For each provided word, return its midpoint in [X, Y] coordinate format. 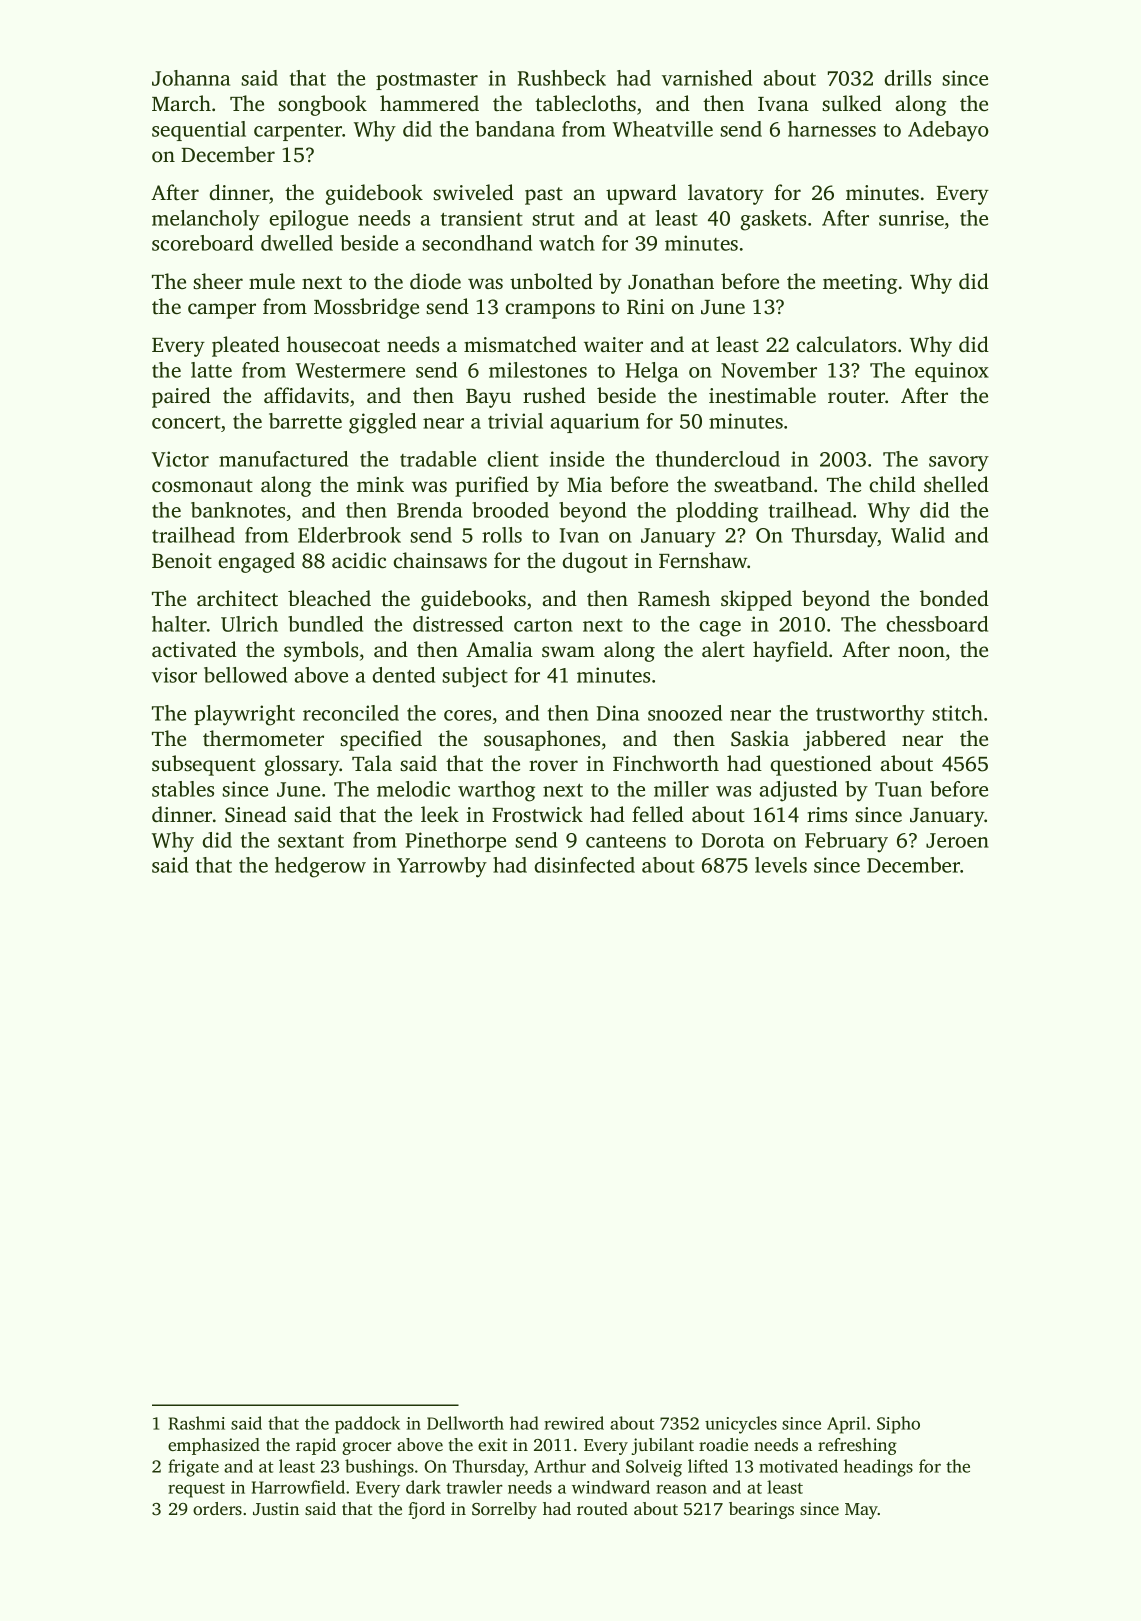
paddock [367, 1425]
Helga [652, 372]
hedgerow [320, 867]
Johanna [191, 78]
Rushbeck [562, 78]
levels [781, 865]
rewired [574, 1423]
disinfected [584, 865]
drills [907, 78]
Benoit [182, 560]
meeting [860, 284]
